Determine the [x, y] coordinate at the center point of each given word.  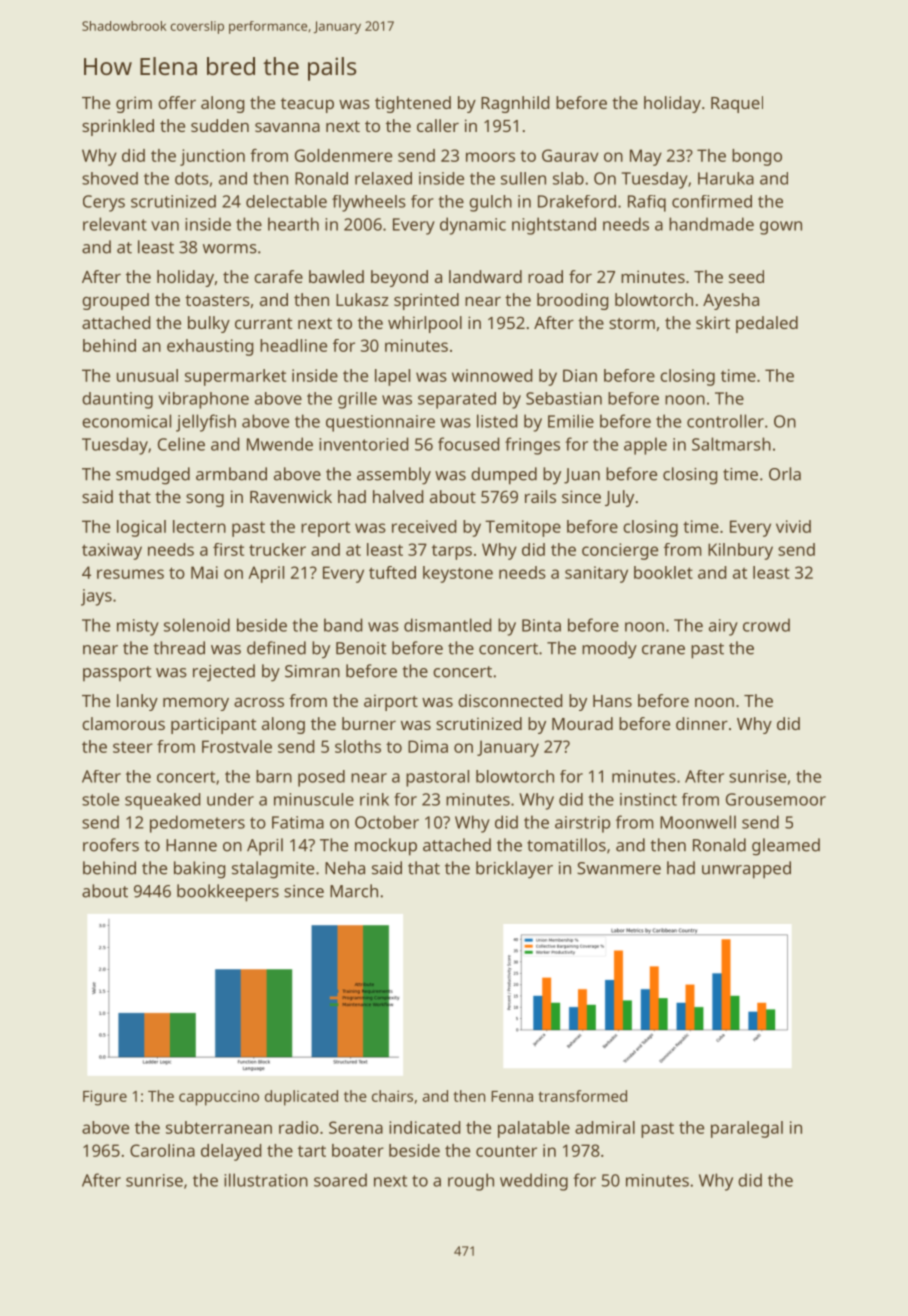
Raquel [737, 104]
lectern [199, 526]
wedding [534, 1182]
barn [274, 776]
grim [134, 104]
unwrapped [746, 870]
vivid [793, 526]
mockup [386, 847]
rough [471, 1182]
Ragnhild [515, 104]
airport [391, 702]
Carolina [162, 1150]
